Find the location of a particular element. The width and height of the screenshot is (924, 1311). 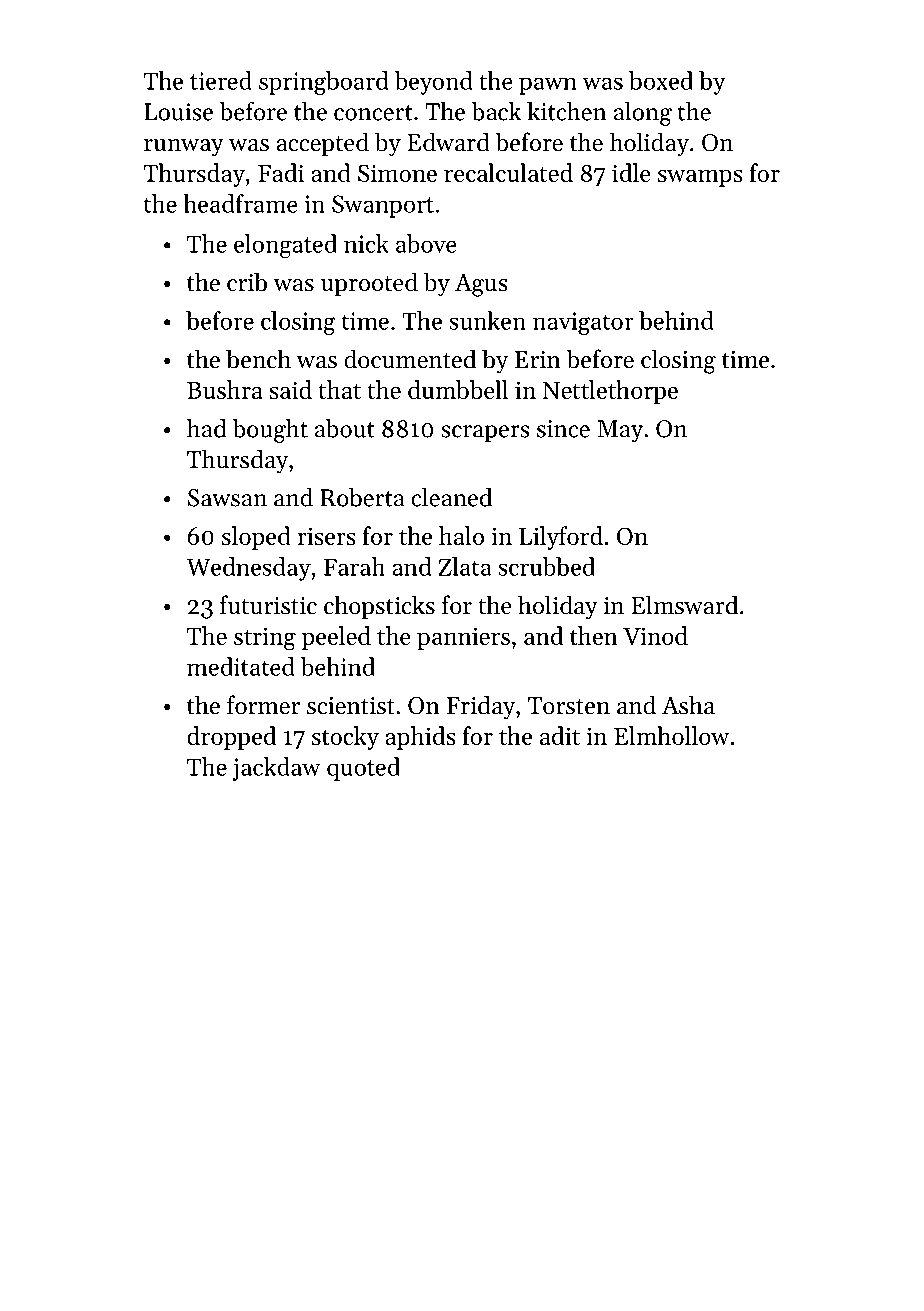

runway is located at coordinates (184, 147).
